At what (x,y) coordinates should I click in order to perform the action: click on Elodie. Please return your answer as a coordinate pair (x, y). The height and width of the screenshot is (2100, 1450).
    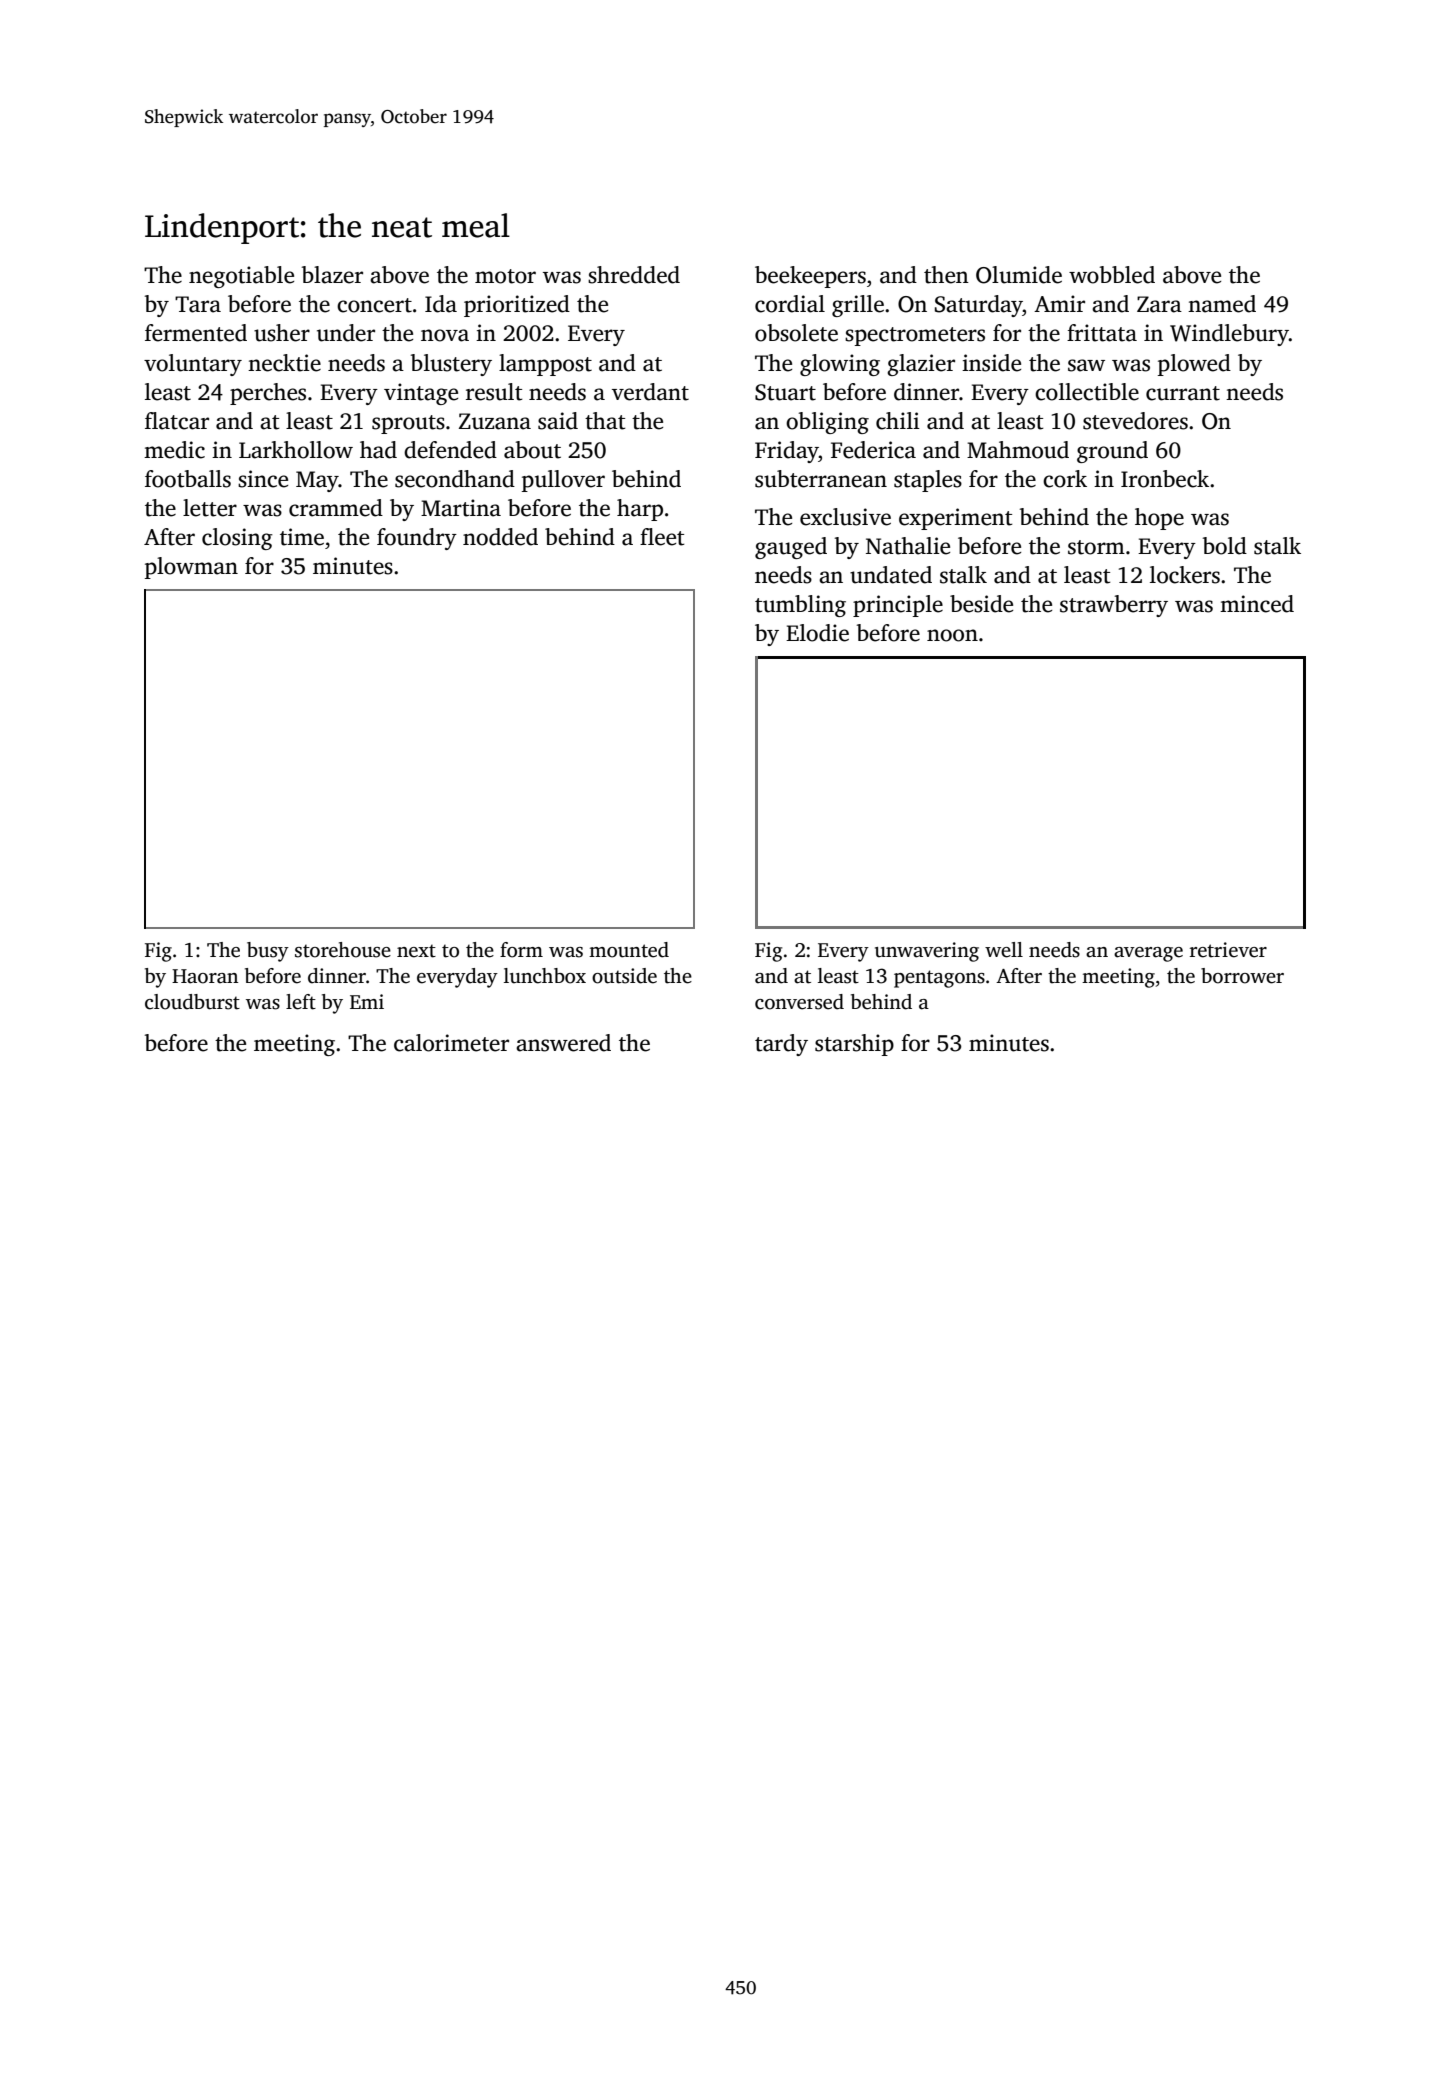
    Looking at the image, I should click on (817, 633).
